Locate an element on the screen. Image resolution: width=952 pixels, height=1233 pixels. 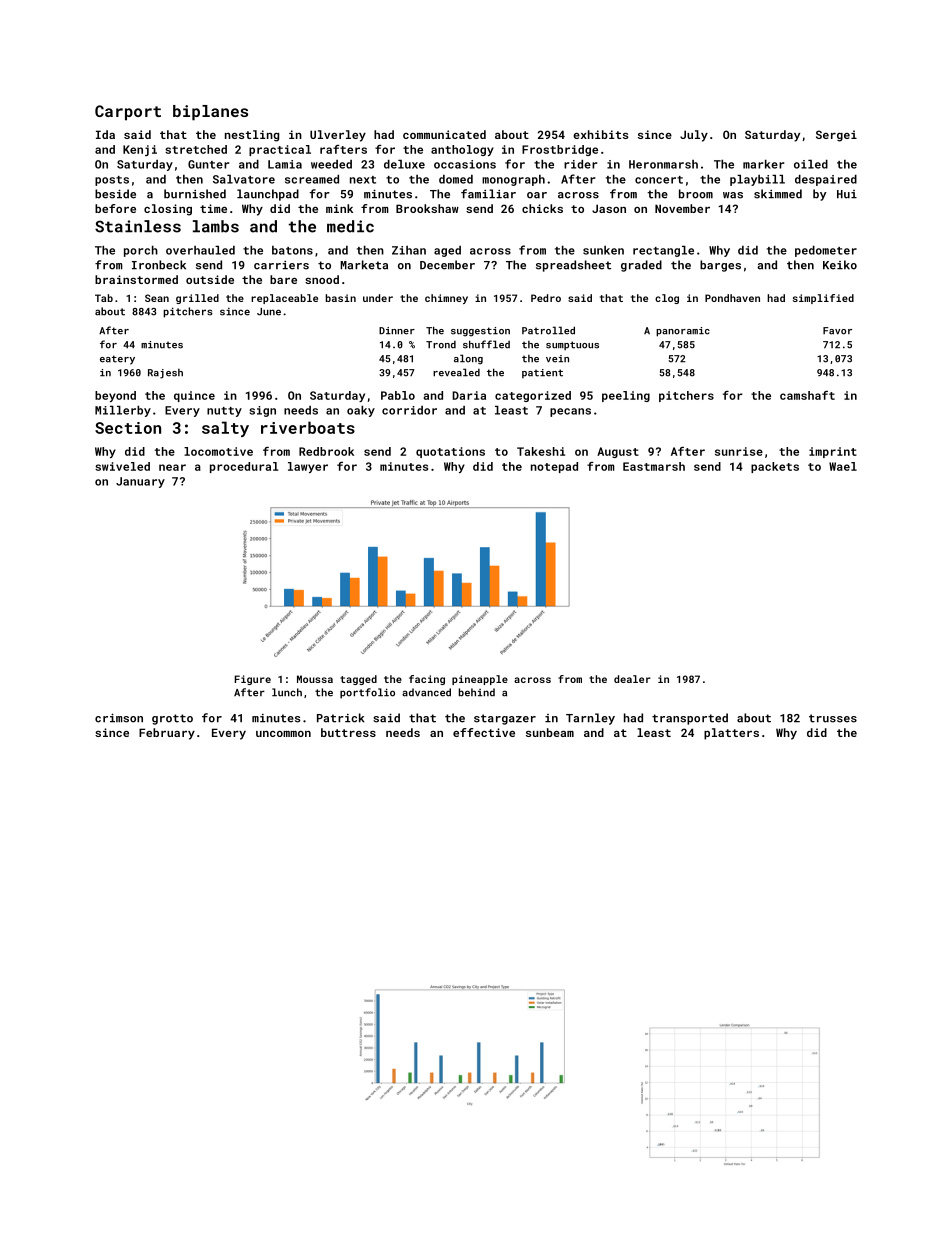
communicated is located at coordinates (444, 134).
